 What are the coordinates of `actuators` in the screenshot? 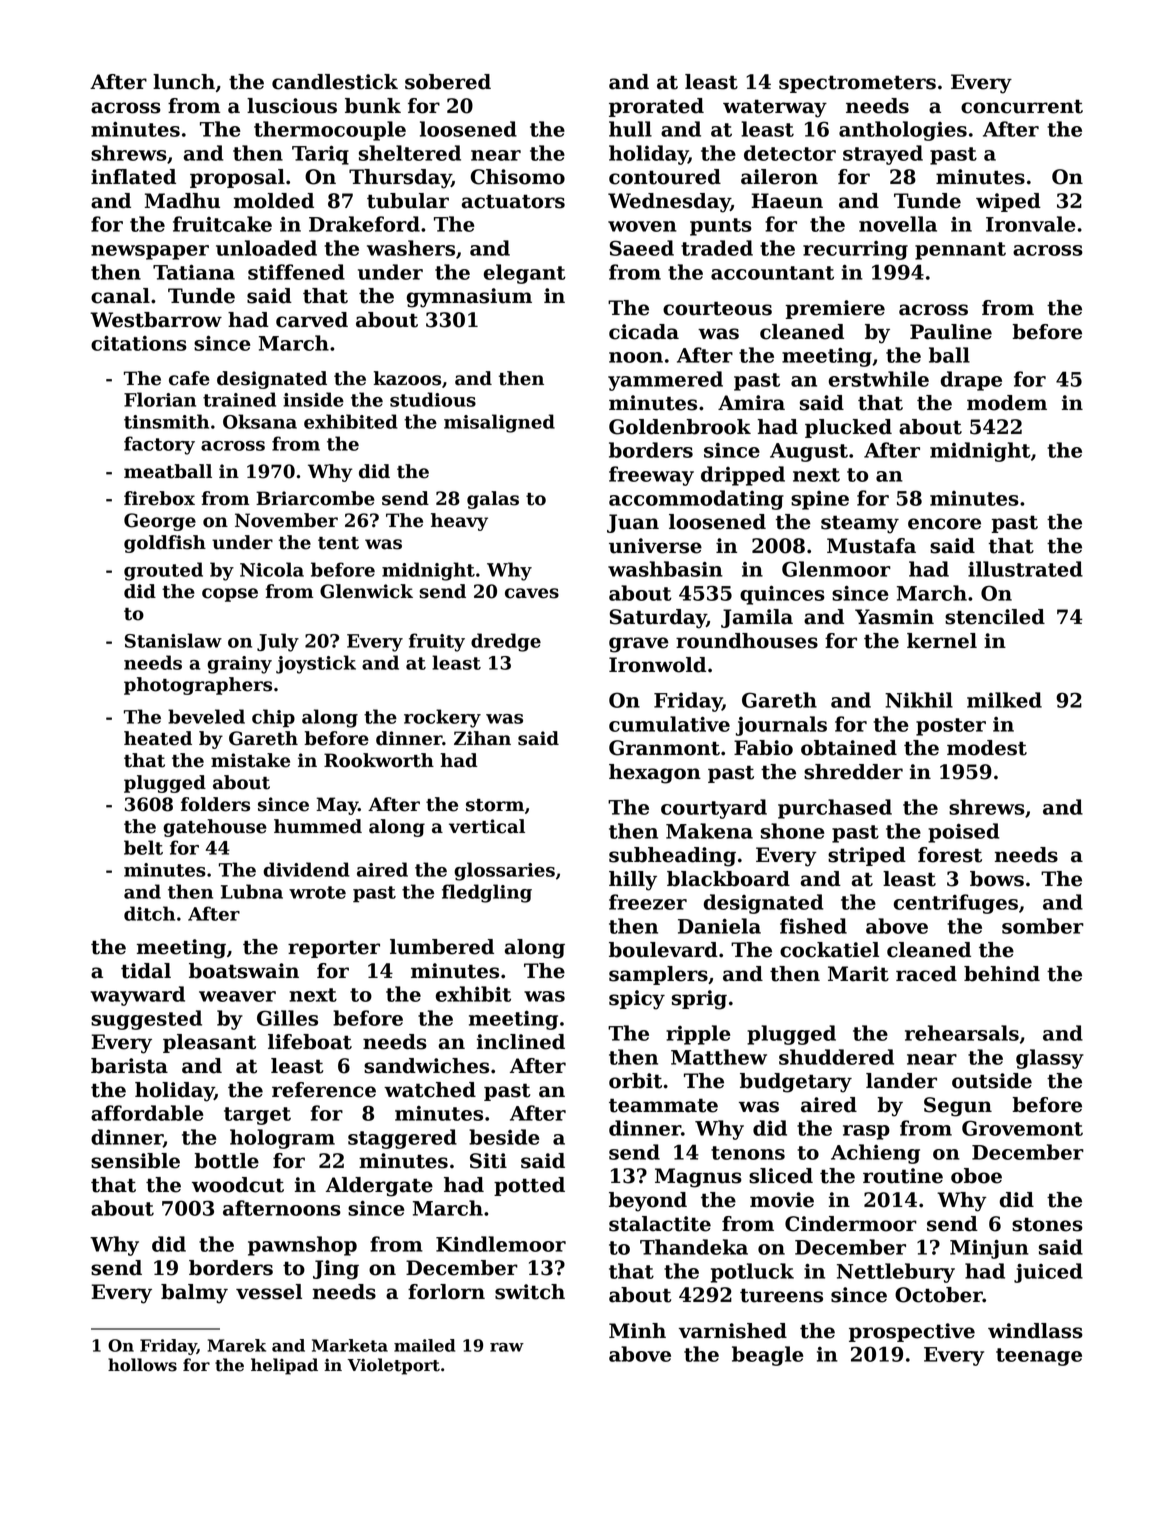 It's located at (513, 201).
